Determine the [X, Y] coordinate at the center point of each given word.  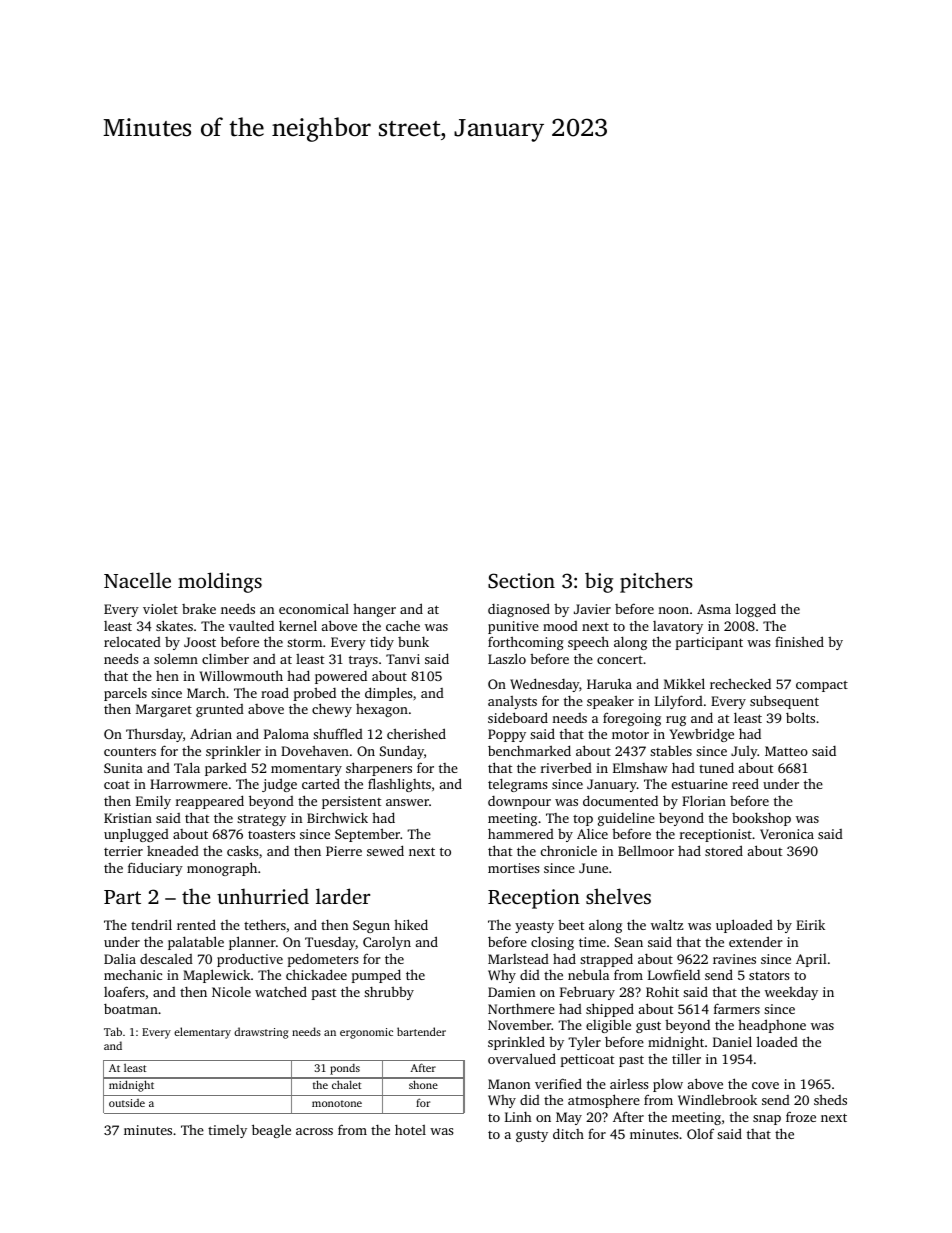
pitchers [656, 582]
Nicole [231, 992]
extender [756, 941]
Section [521, 581]
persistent [351, 802]
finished [799, 641]
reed [745, 783]
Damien [511, 992]
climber [225, 658]
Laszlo [507, 658]
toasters [271, 835]
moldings [220, 582]
